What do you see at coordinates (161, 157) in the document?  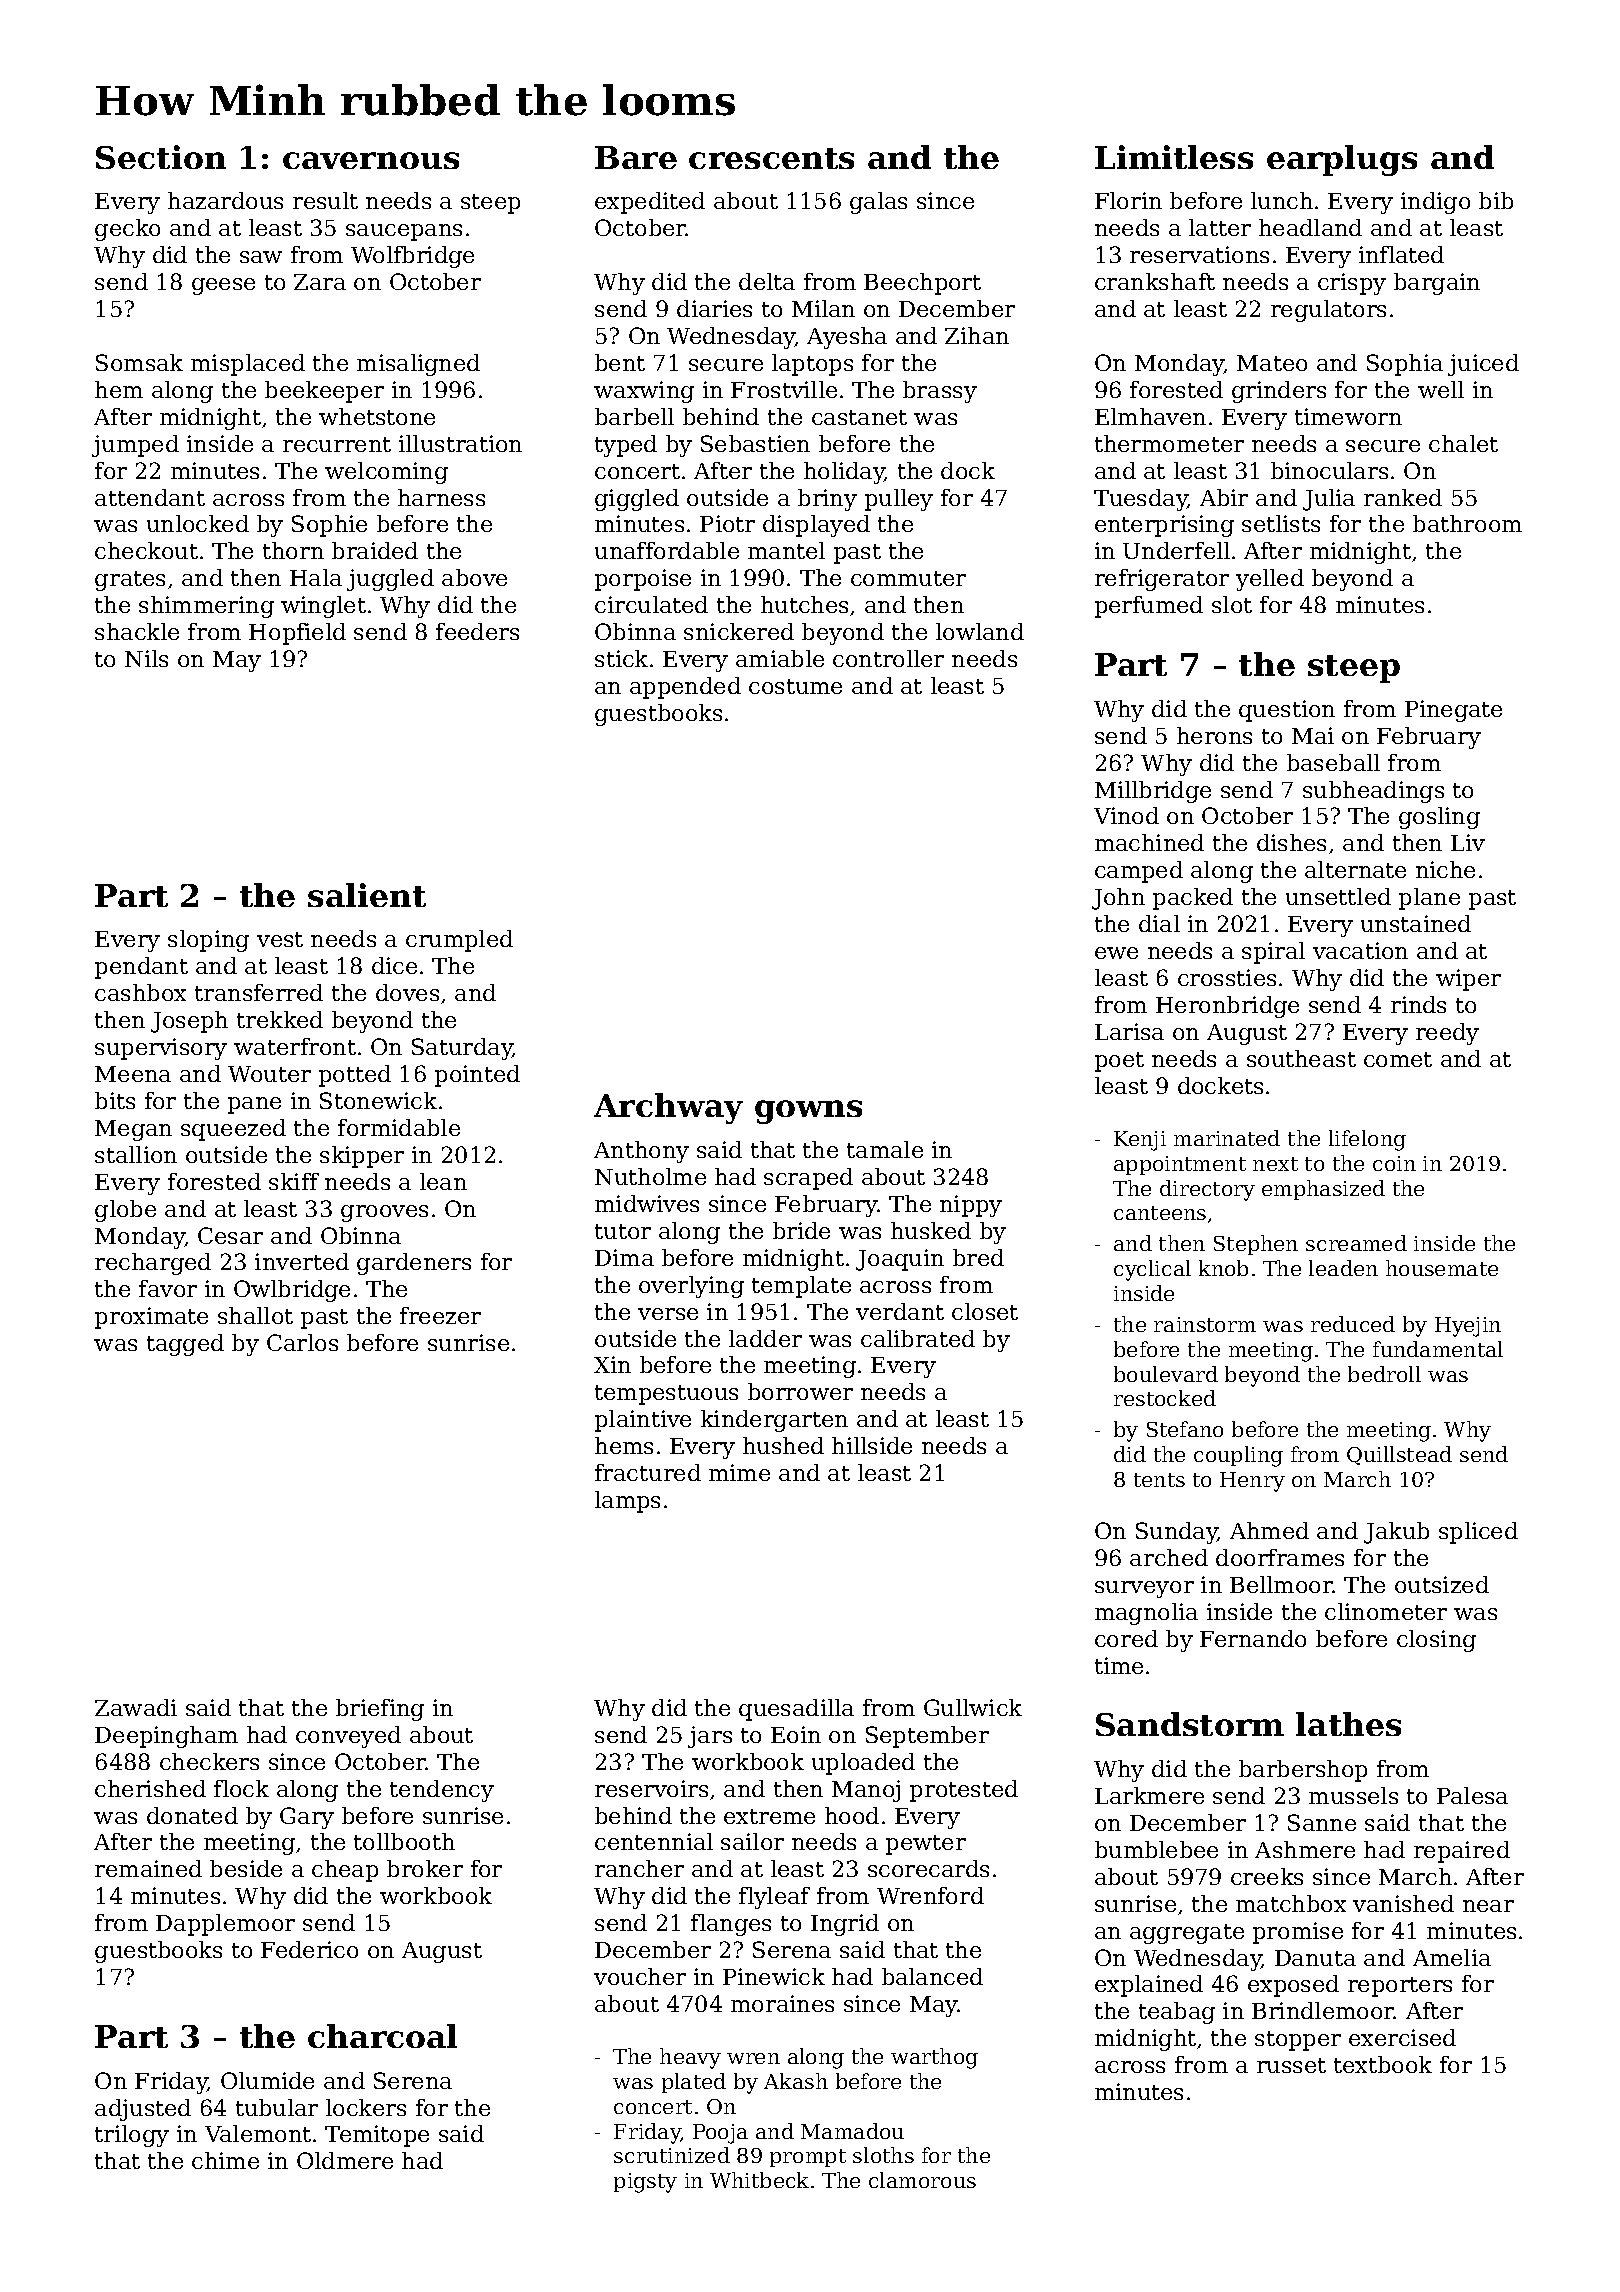 I see `Section` at bounding box center [161, 157].
